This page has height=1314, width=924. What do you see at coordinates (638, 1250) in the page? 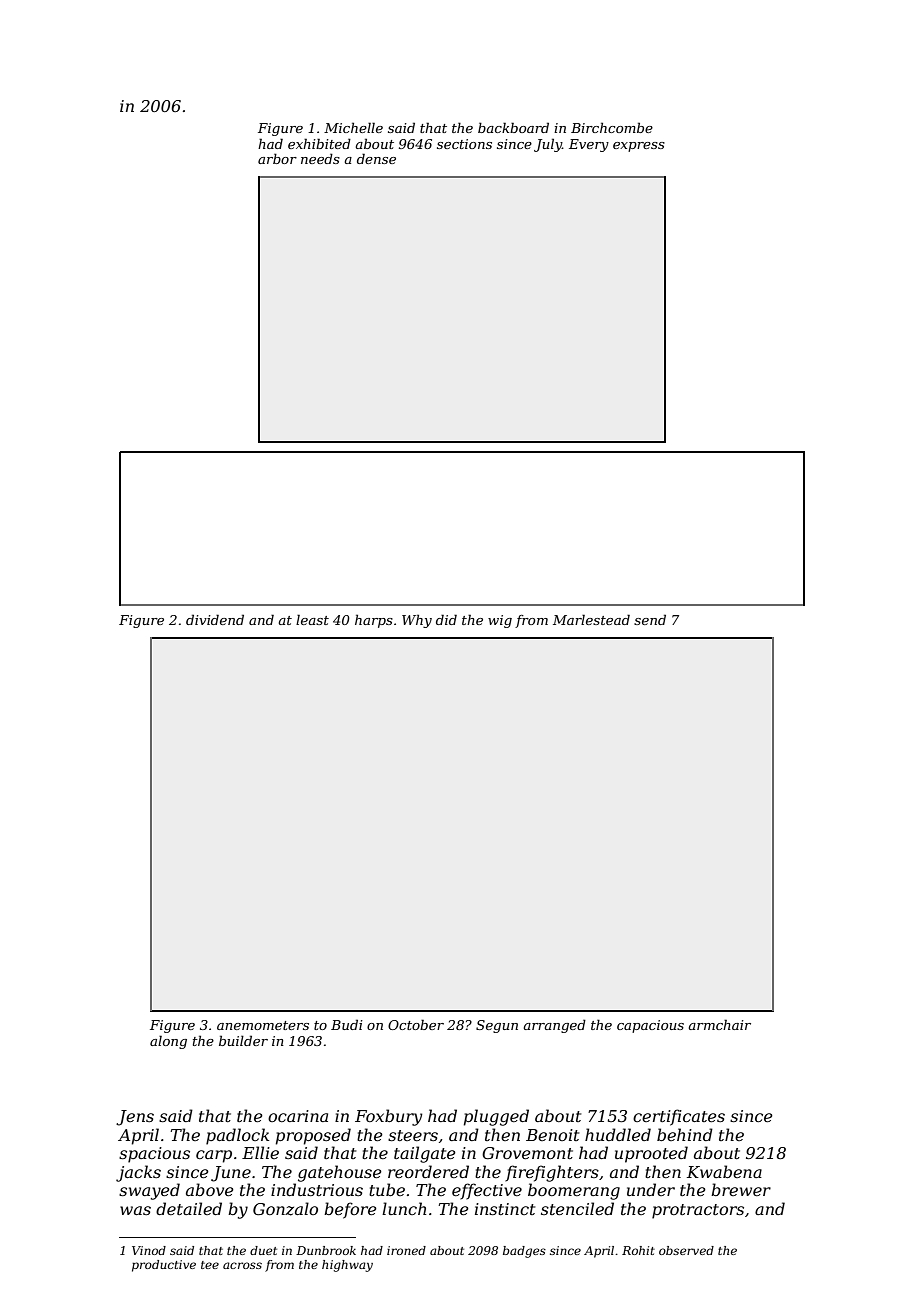
I see `Rohit` at bounding box center [638, 1250].
